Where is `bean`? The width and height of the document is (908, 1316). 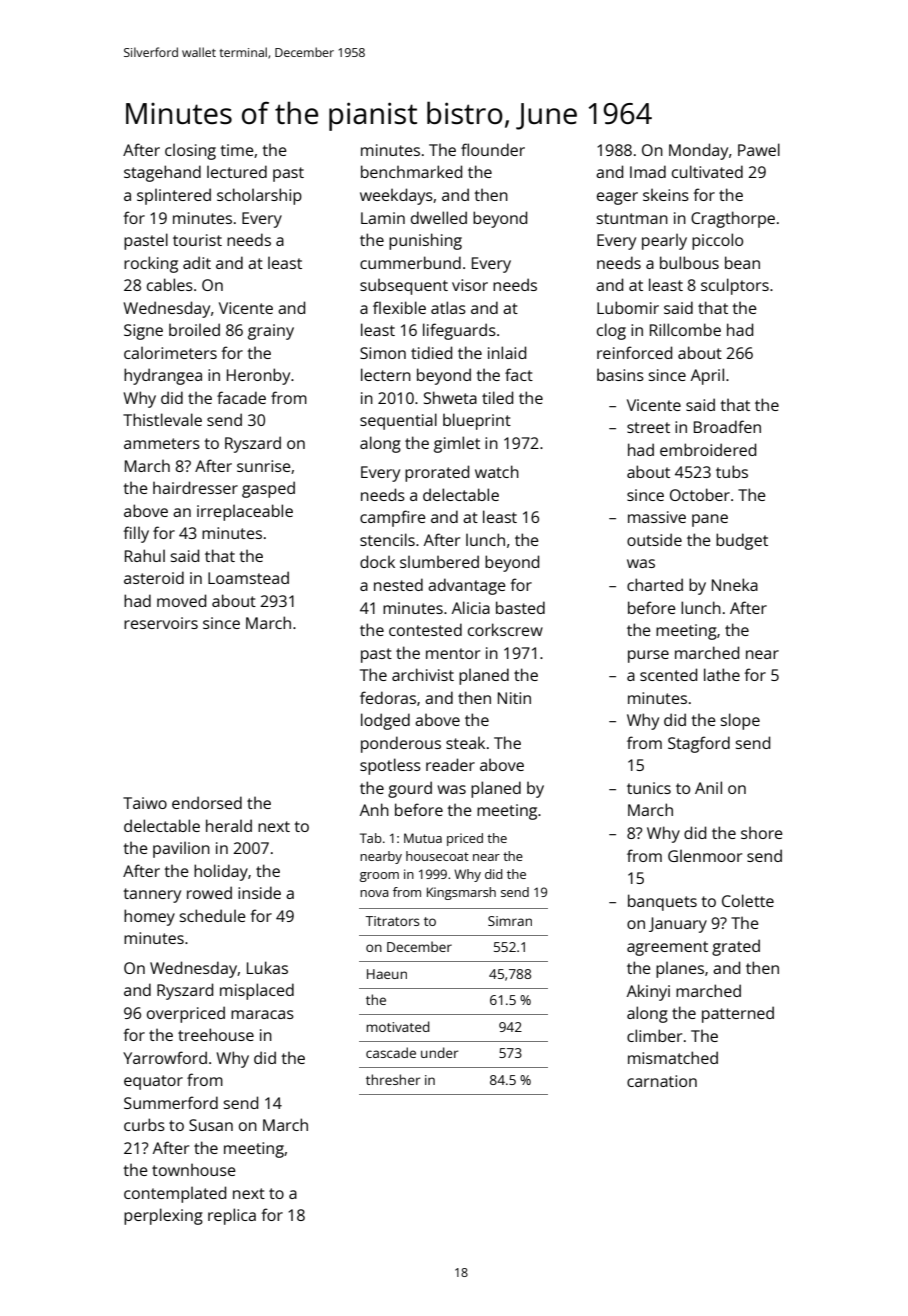 bean is located at coordinates (742, 262).
